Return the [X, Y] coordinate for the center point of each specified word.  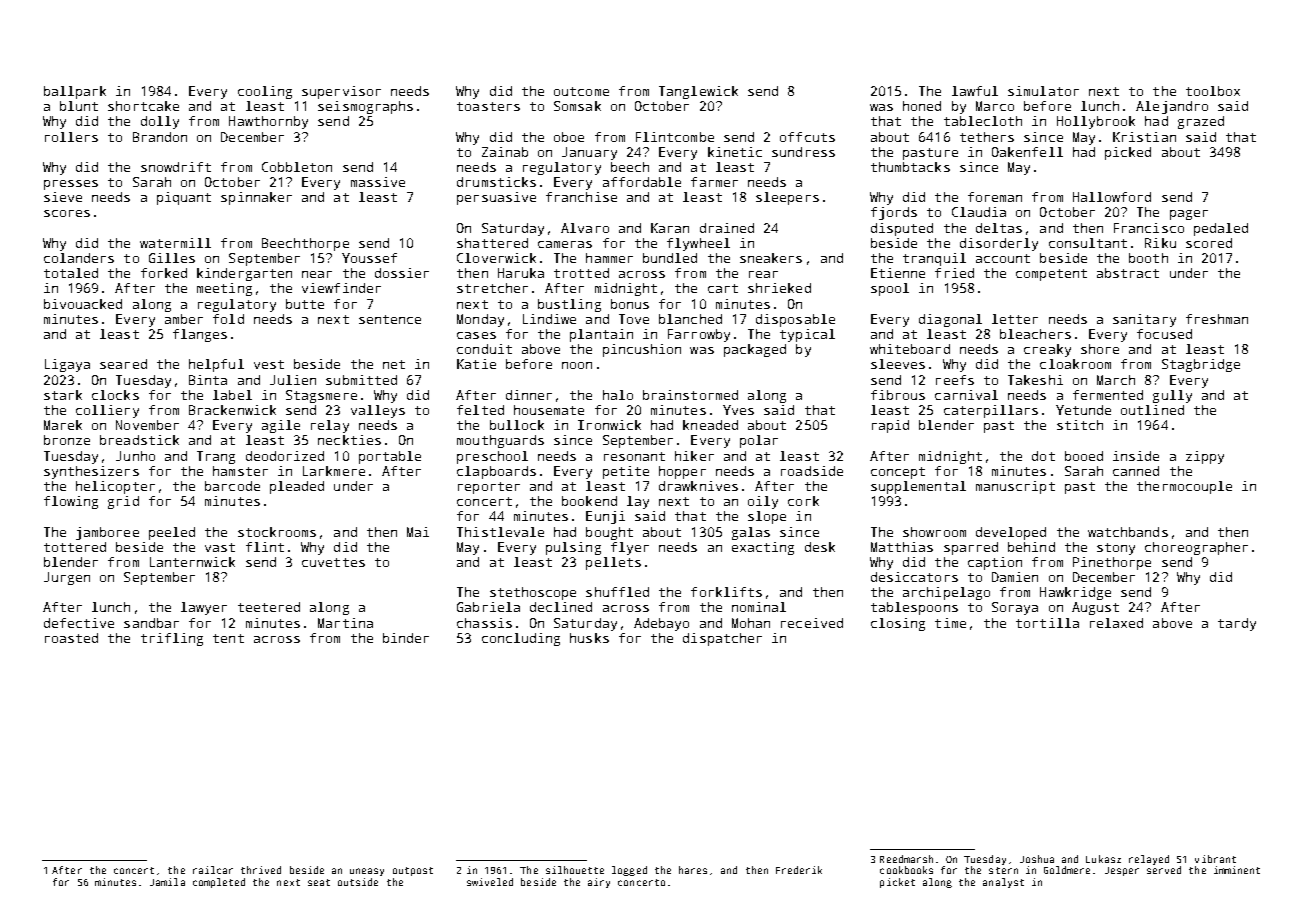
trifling [172, 639]
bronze [67, 440]
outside [358, 882]
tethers [987, 137]
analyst [1003, 883]
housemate [549, 410]
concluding [521, 639]
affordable [642, 182]
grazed [1201, 122]
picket [897, 883]
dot [1043, 456]
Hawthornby [268, 122]
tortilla [1047, 623]
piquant [184, 198]
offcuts [807, 137]
